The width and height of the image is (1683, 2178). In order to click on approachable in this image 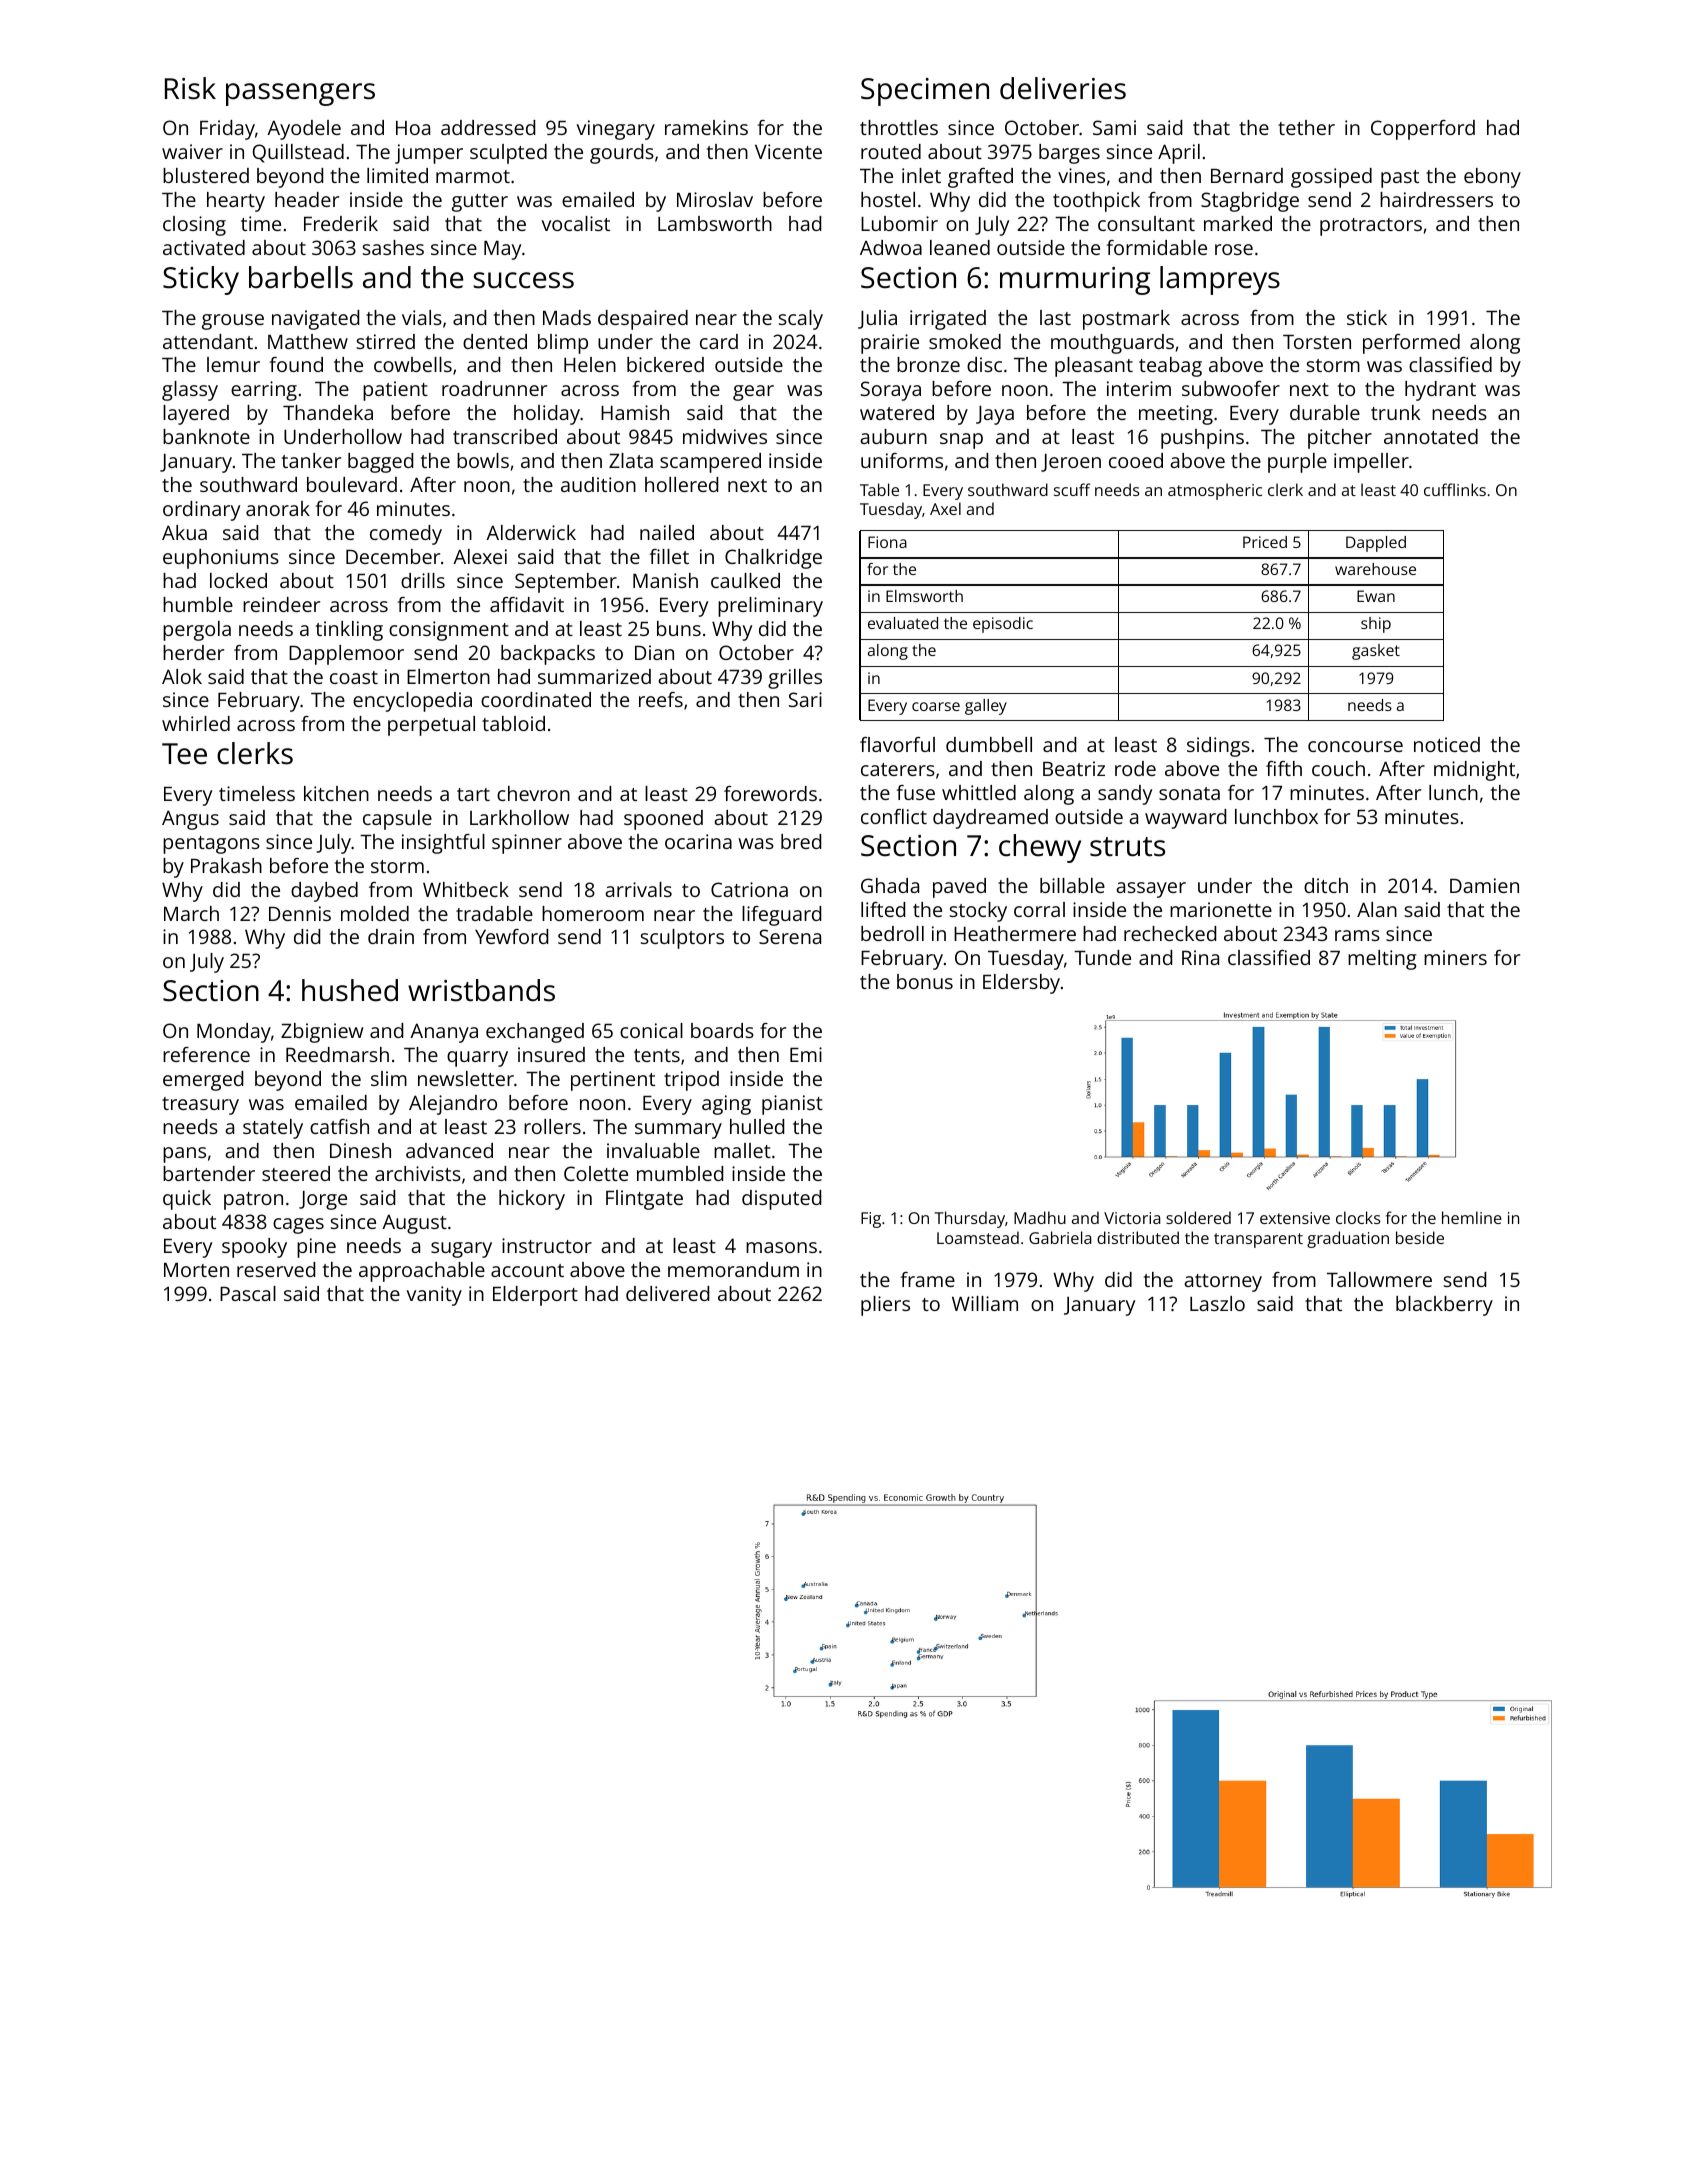, I will do `click(422, 1272)`.
